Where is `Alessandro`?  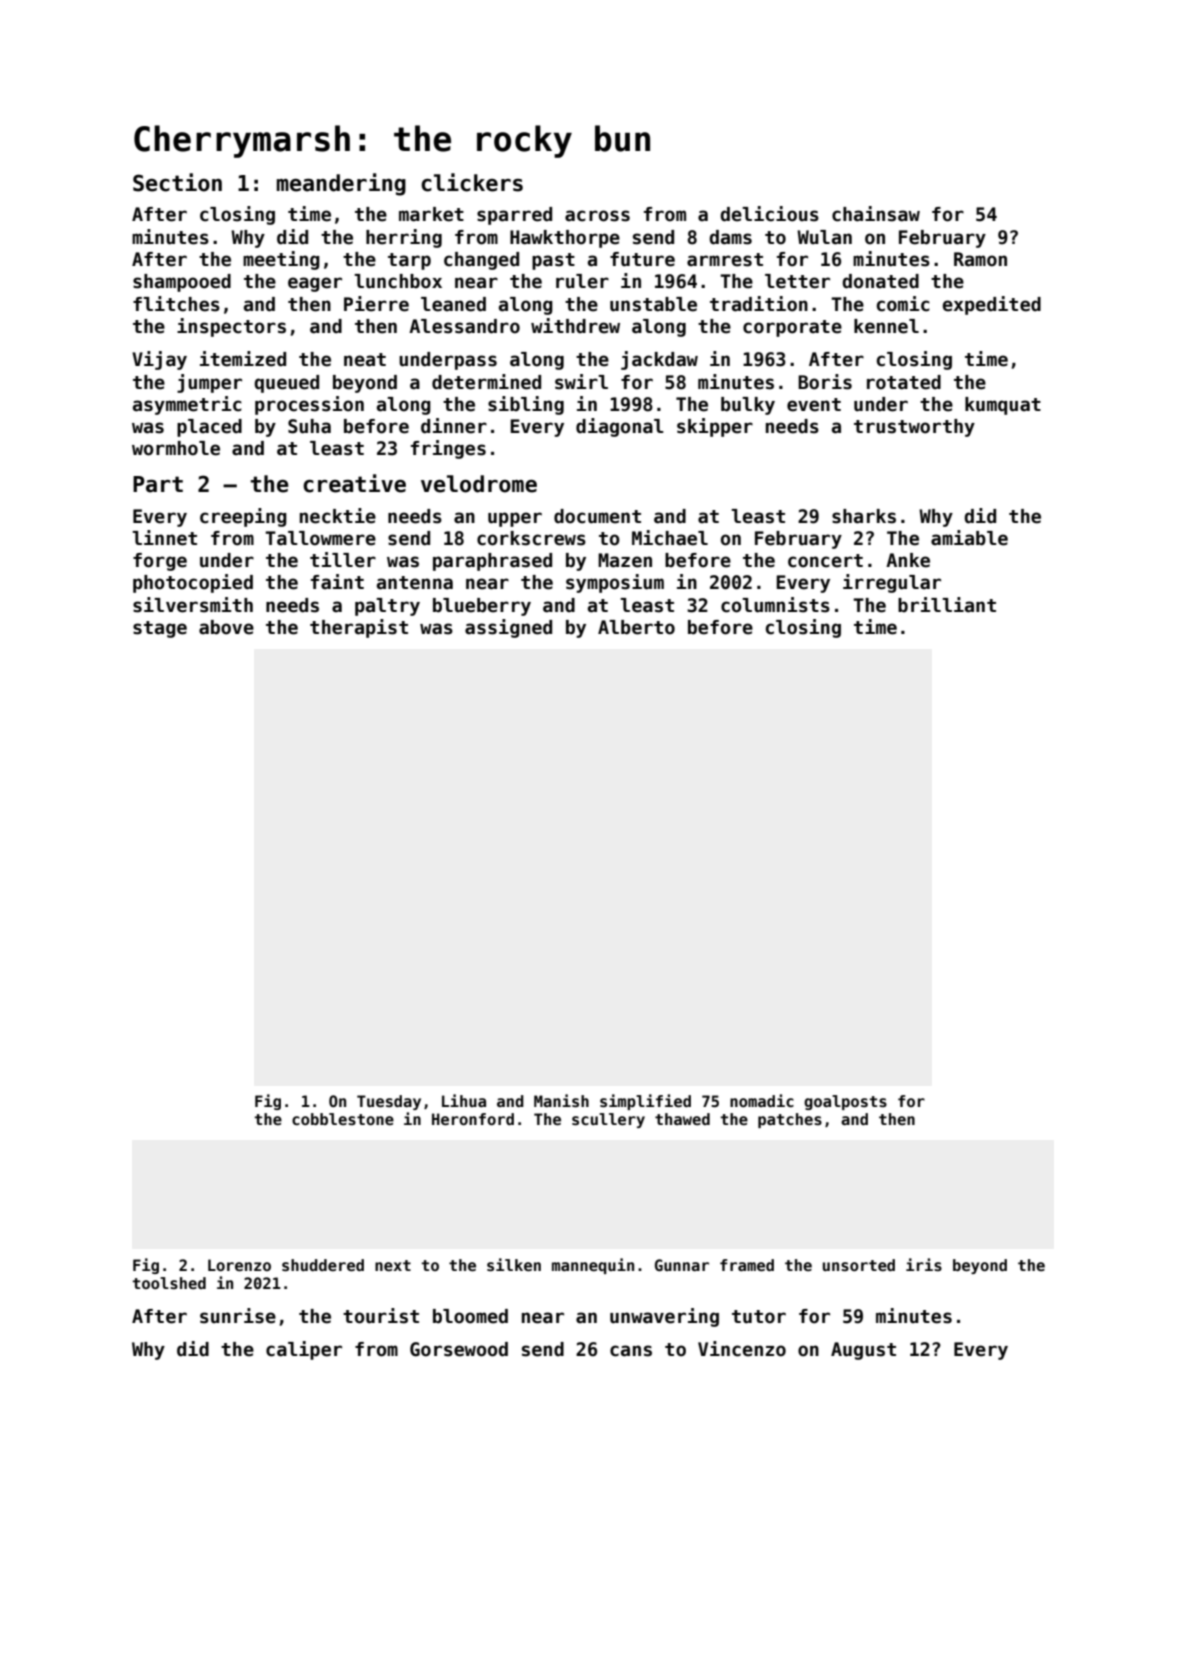
Alessandro is located at coordinates (464, 326).
